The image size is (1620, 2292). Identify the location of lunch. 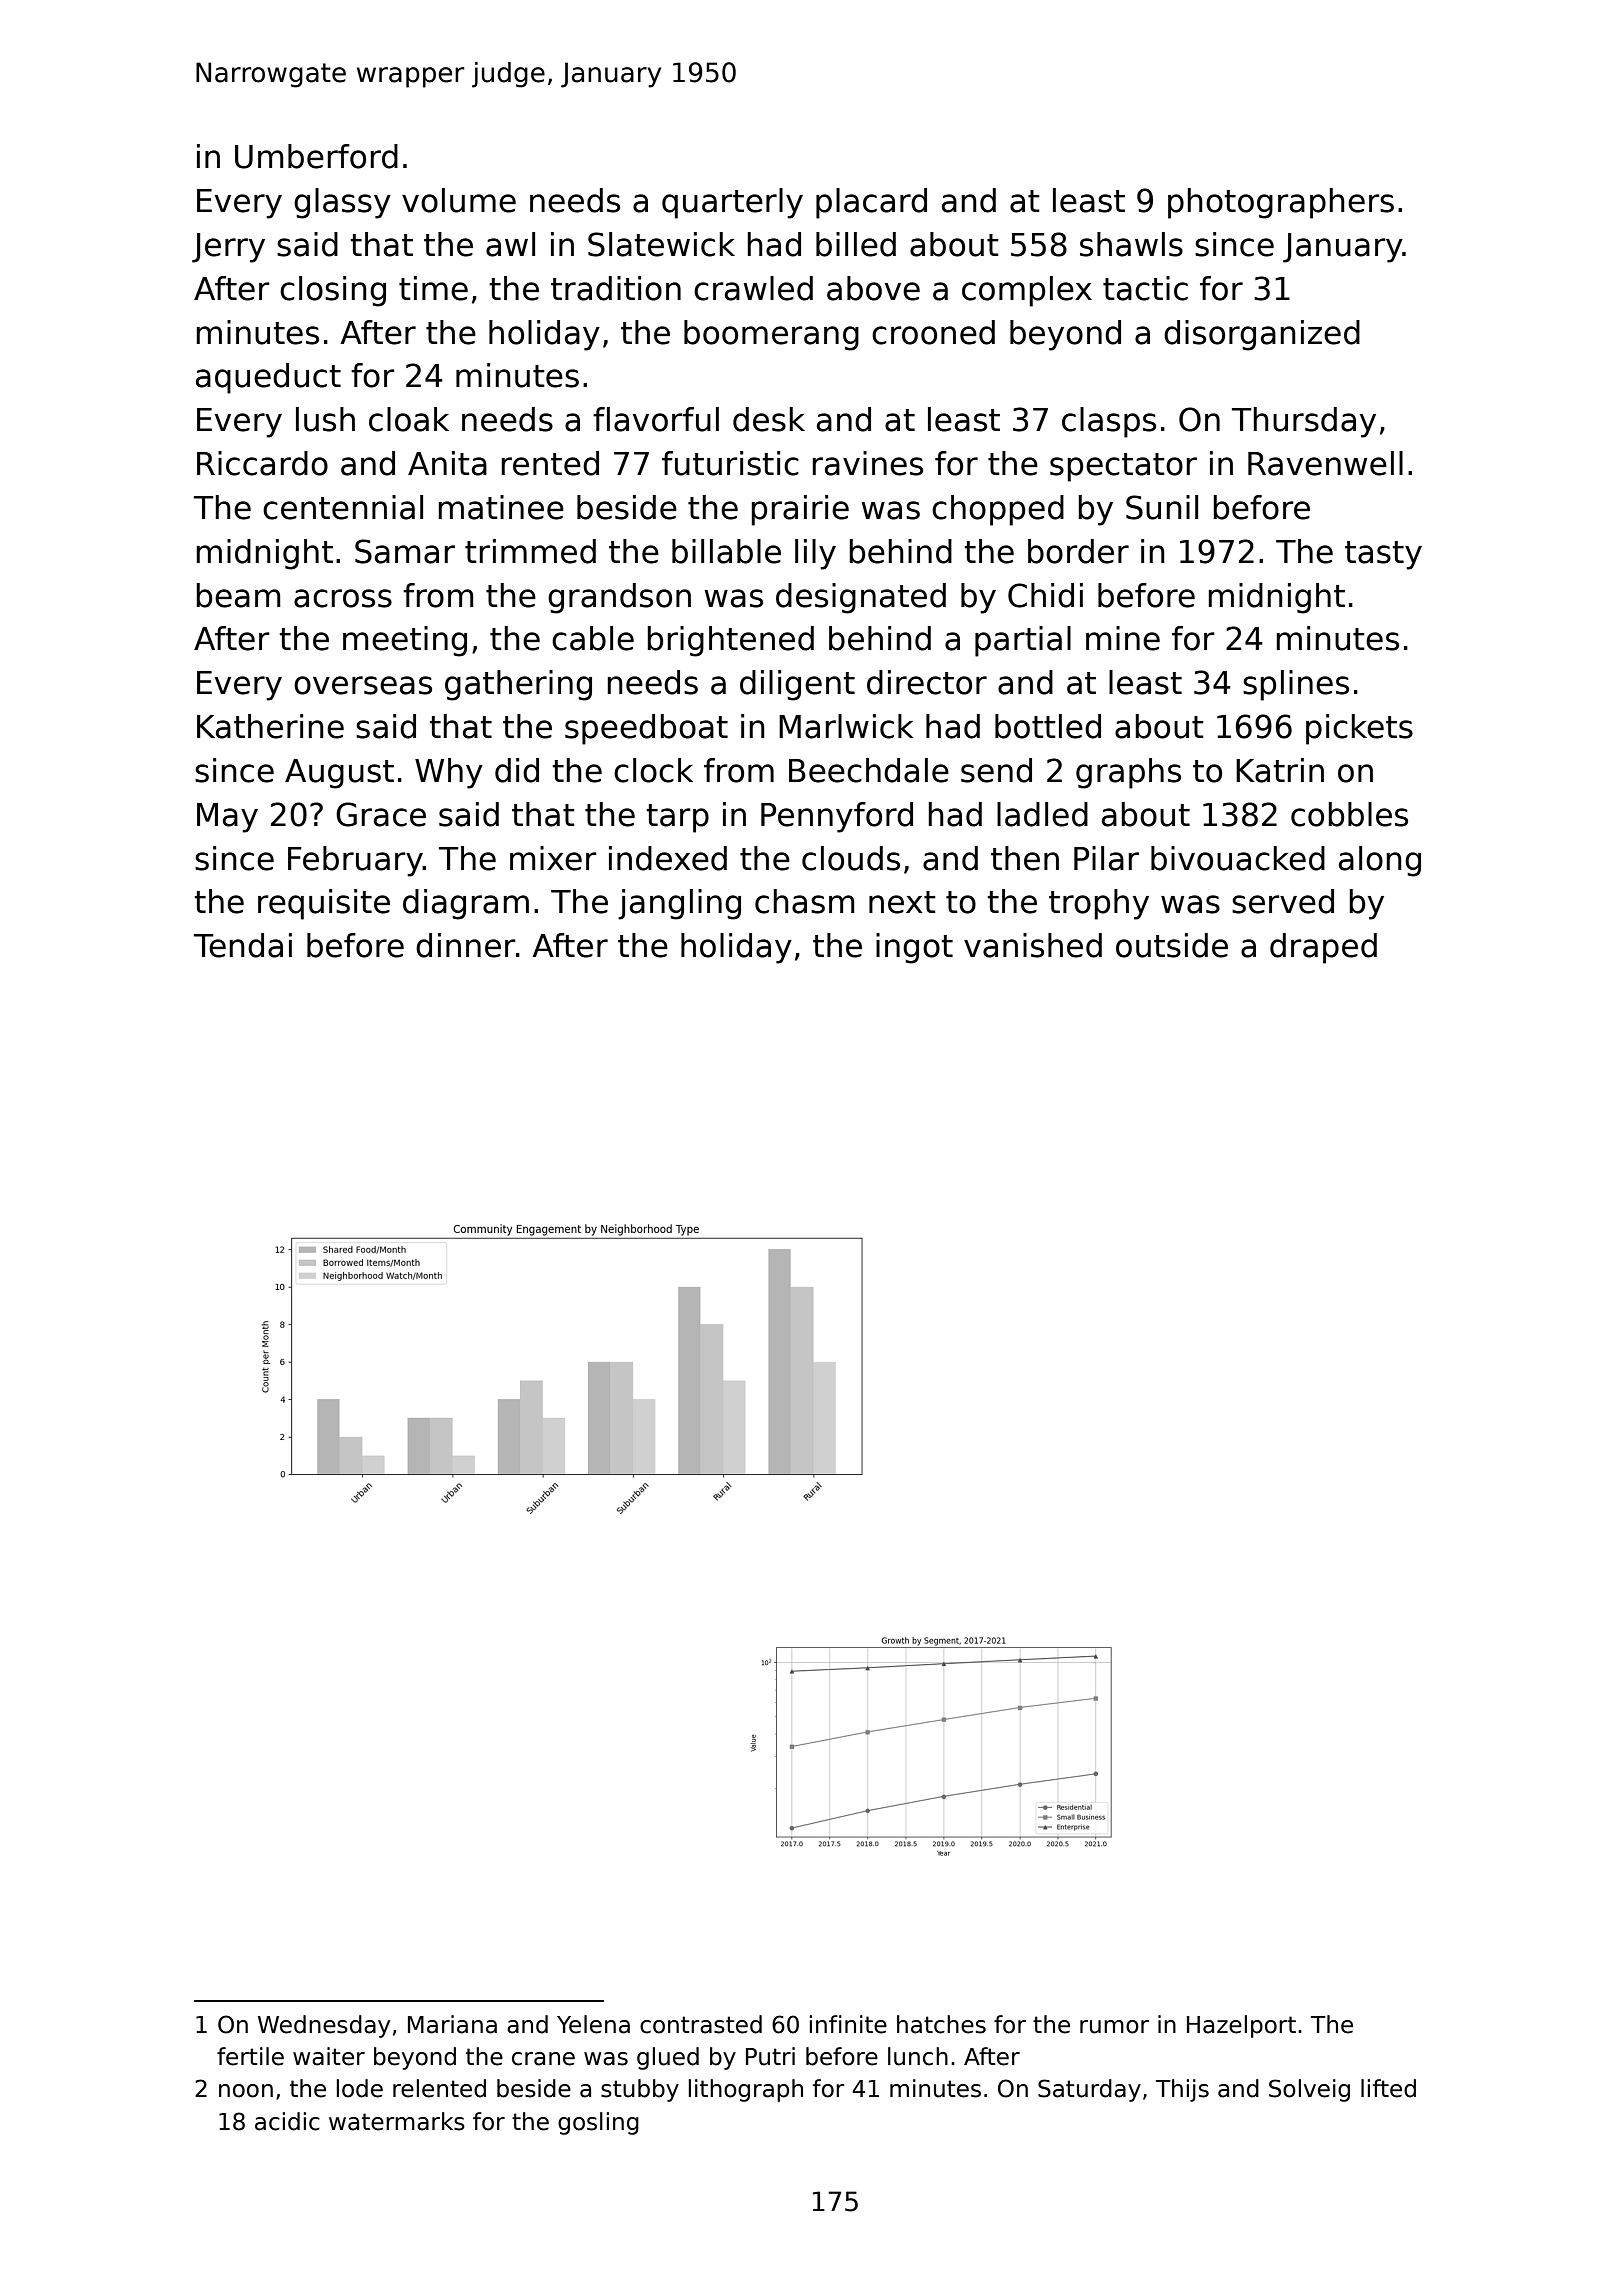
(918, 2056).
